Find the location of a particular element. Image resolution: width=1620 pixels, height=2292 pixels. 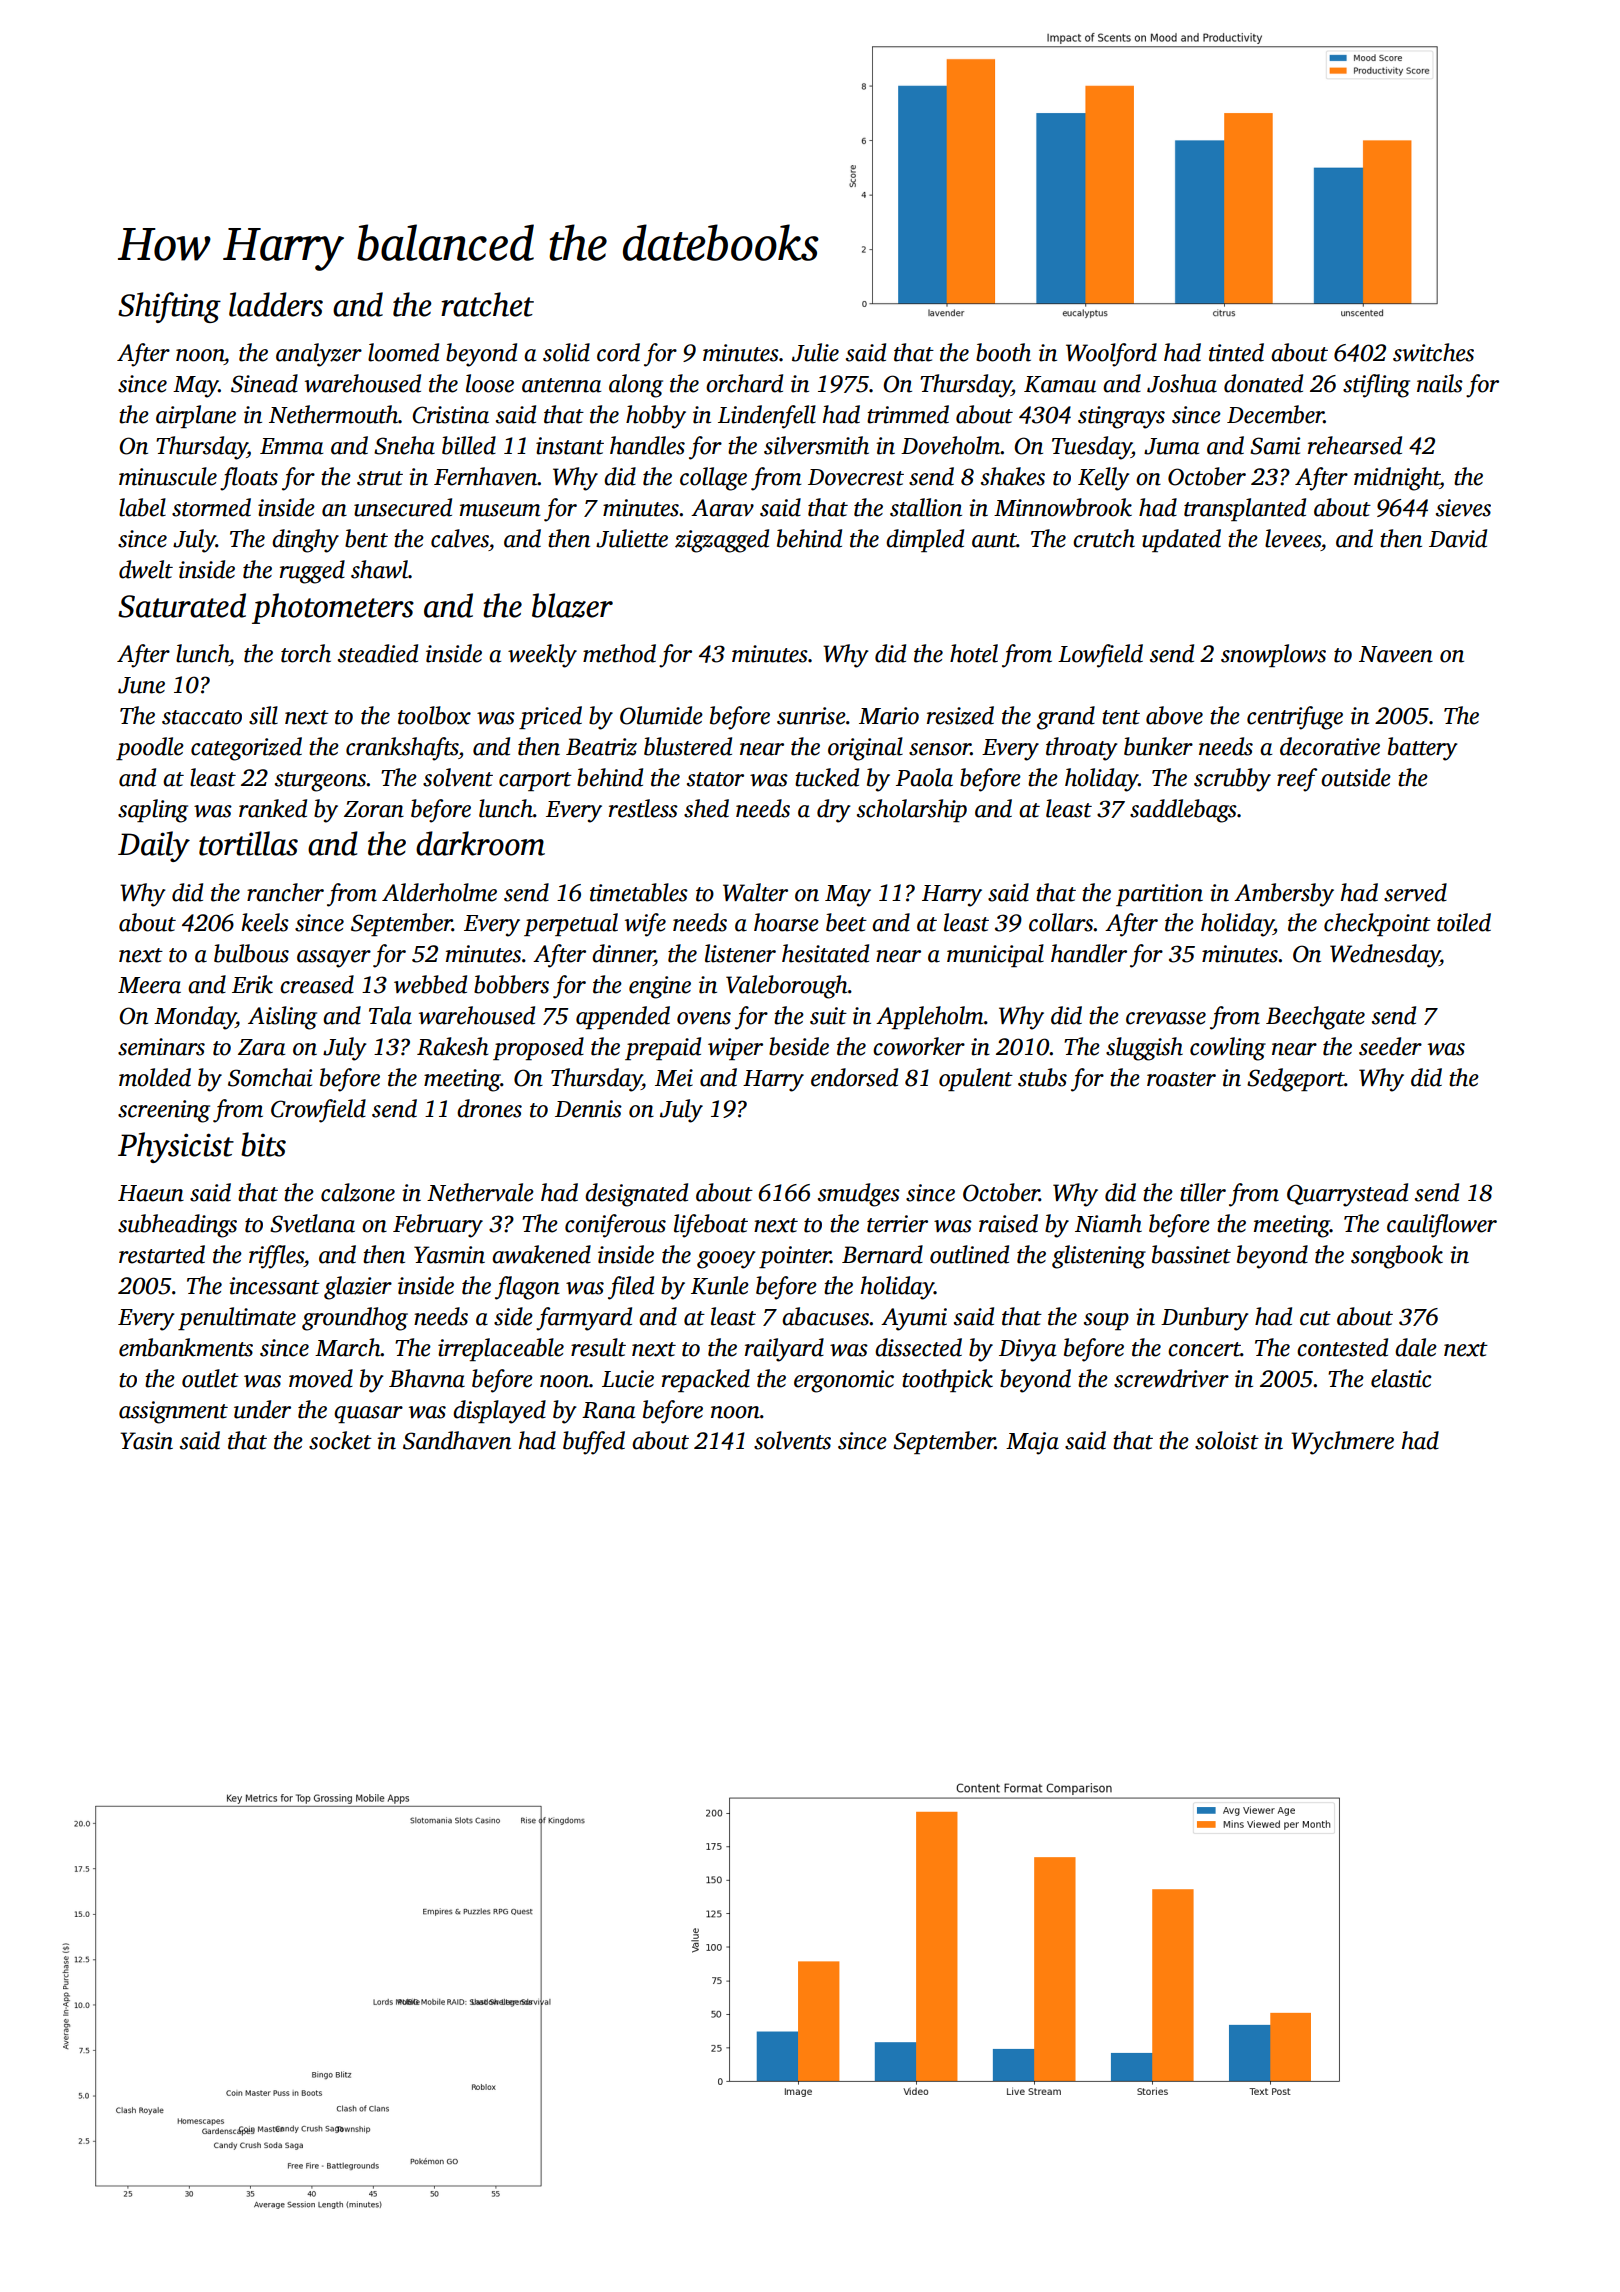

rugged is located at coordinates (312, 572).
